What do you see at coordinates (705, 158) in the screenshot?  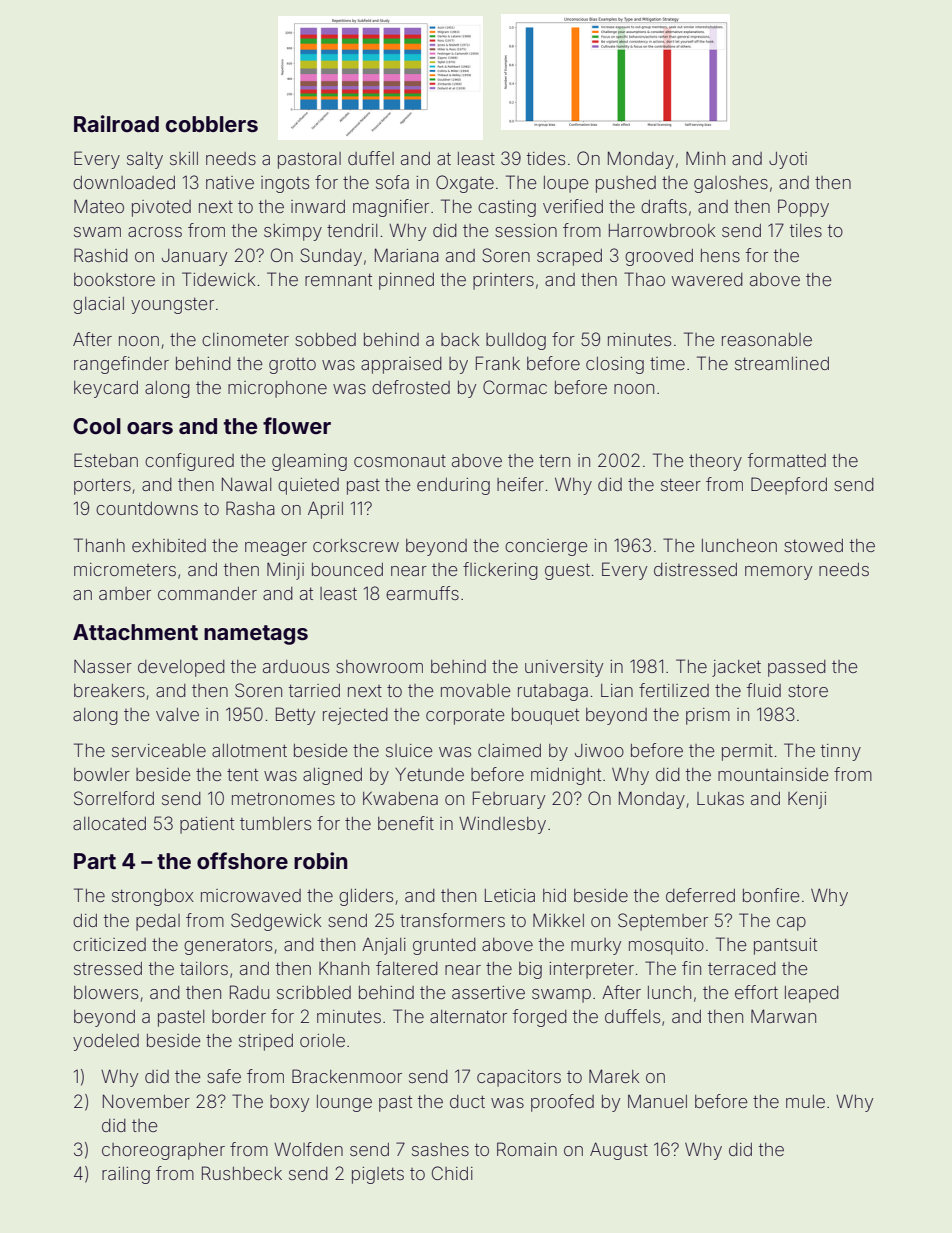 I see `Minh` at bounding box center [705, 158].
